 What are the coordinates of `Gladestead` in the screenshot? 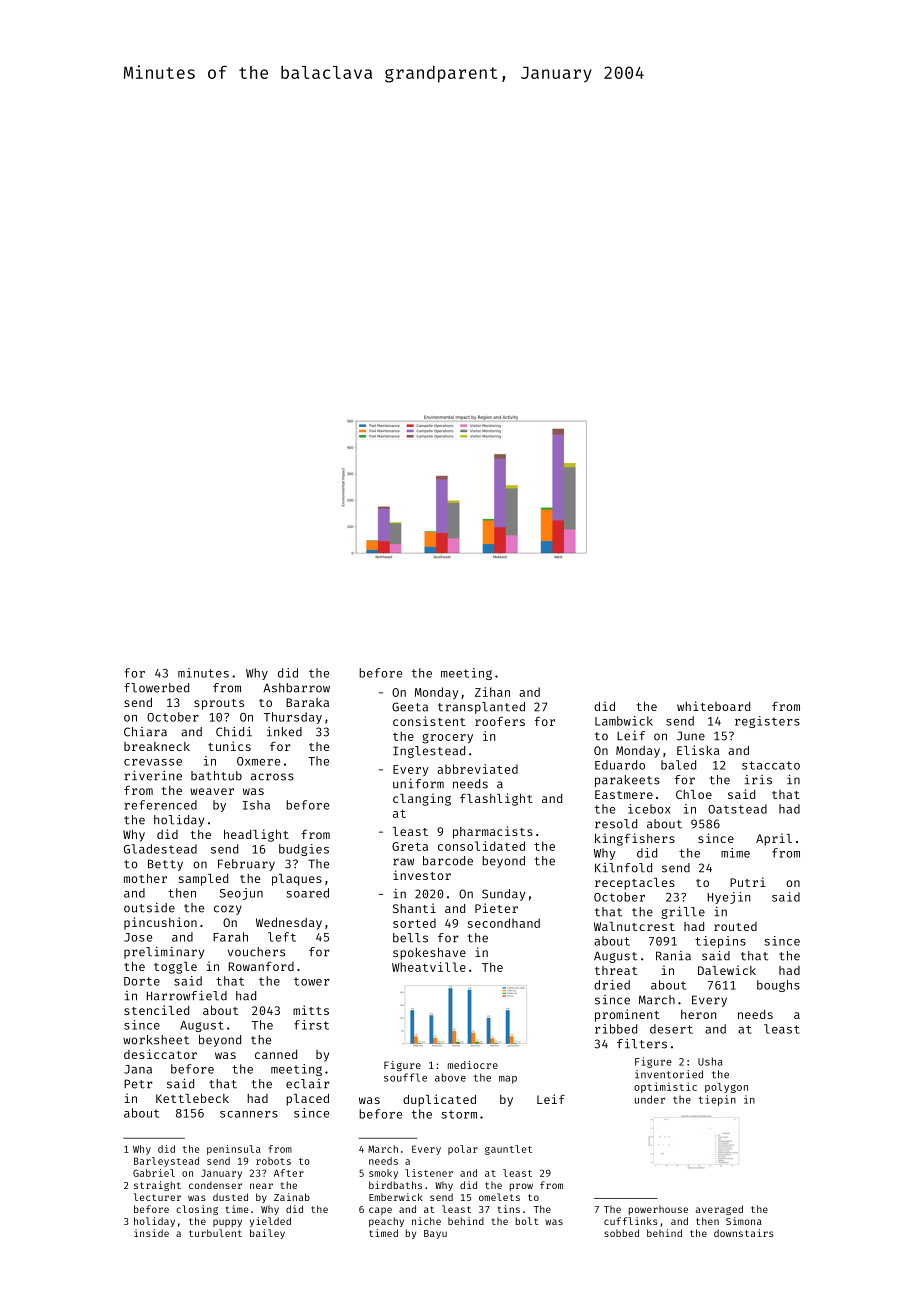 It's located at (160, 849).
